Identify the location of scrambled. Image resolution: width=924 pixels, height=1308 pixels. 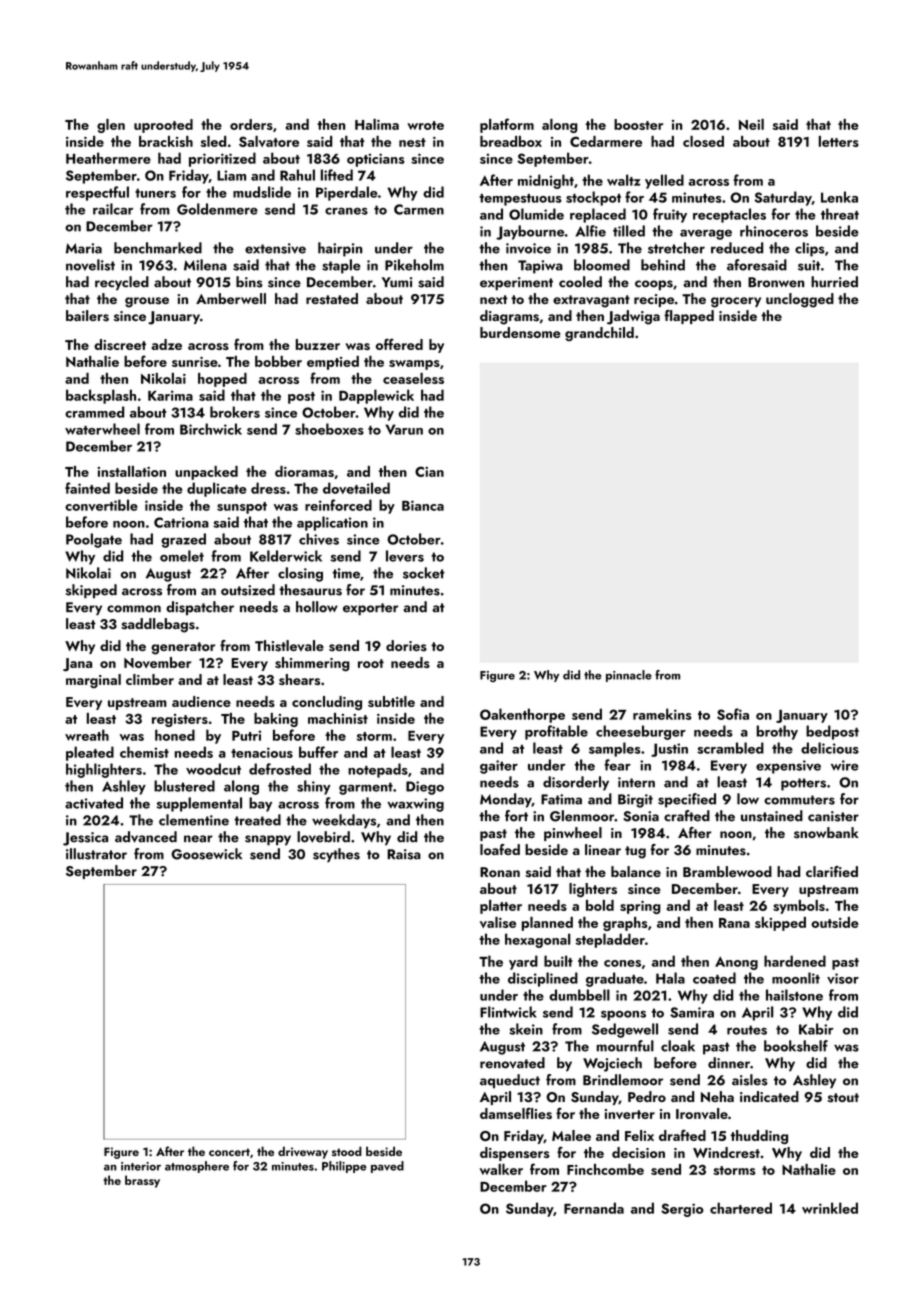
(730, 748).
